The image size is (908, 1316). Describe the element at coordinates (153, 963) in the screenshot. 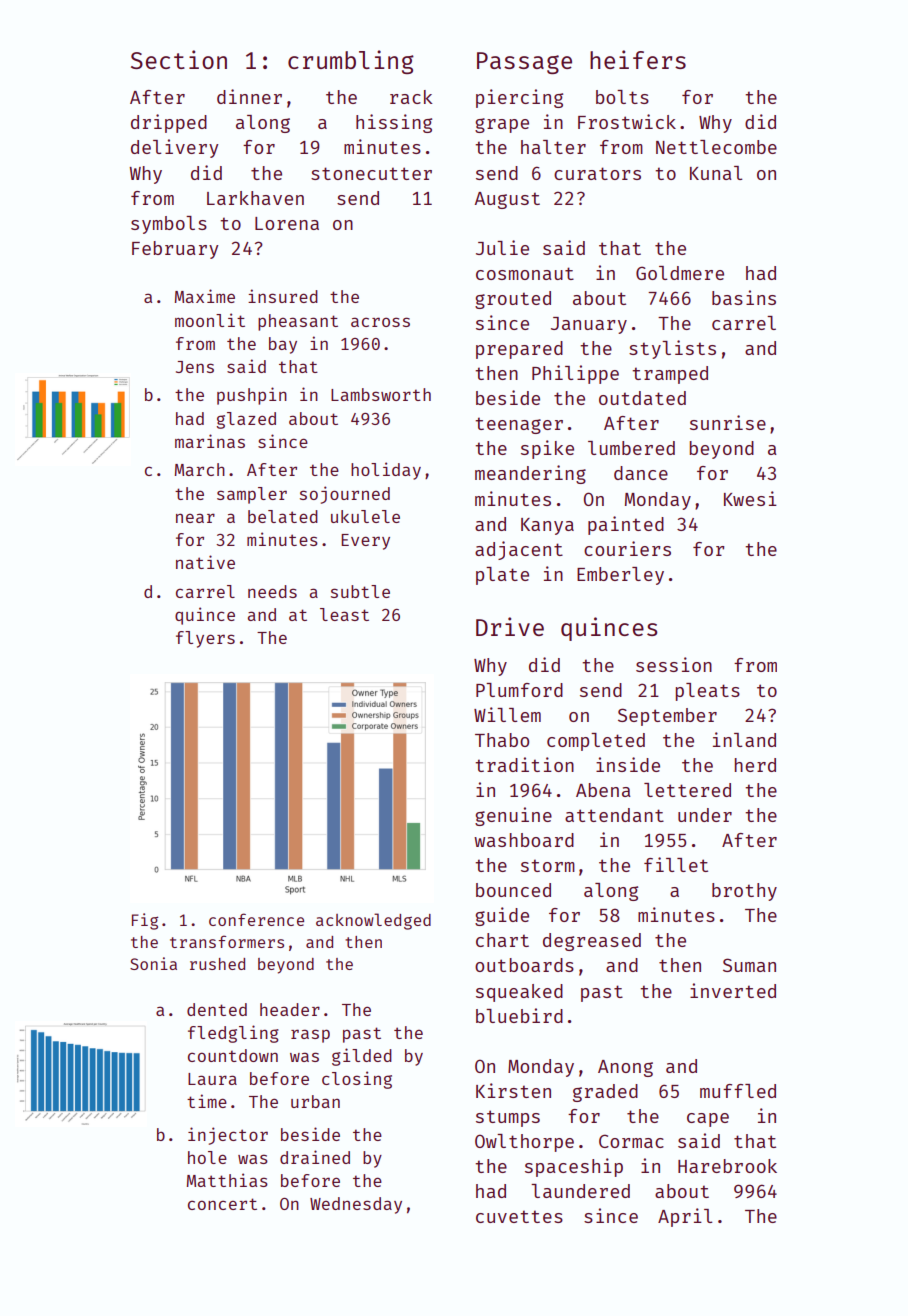

I see `Sonia` at that location.
